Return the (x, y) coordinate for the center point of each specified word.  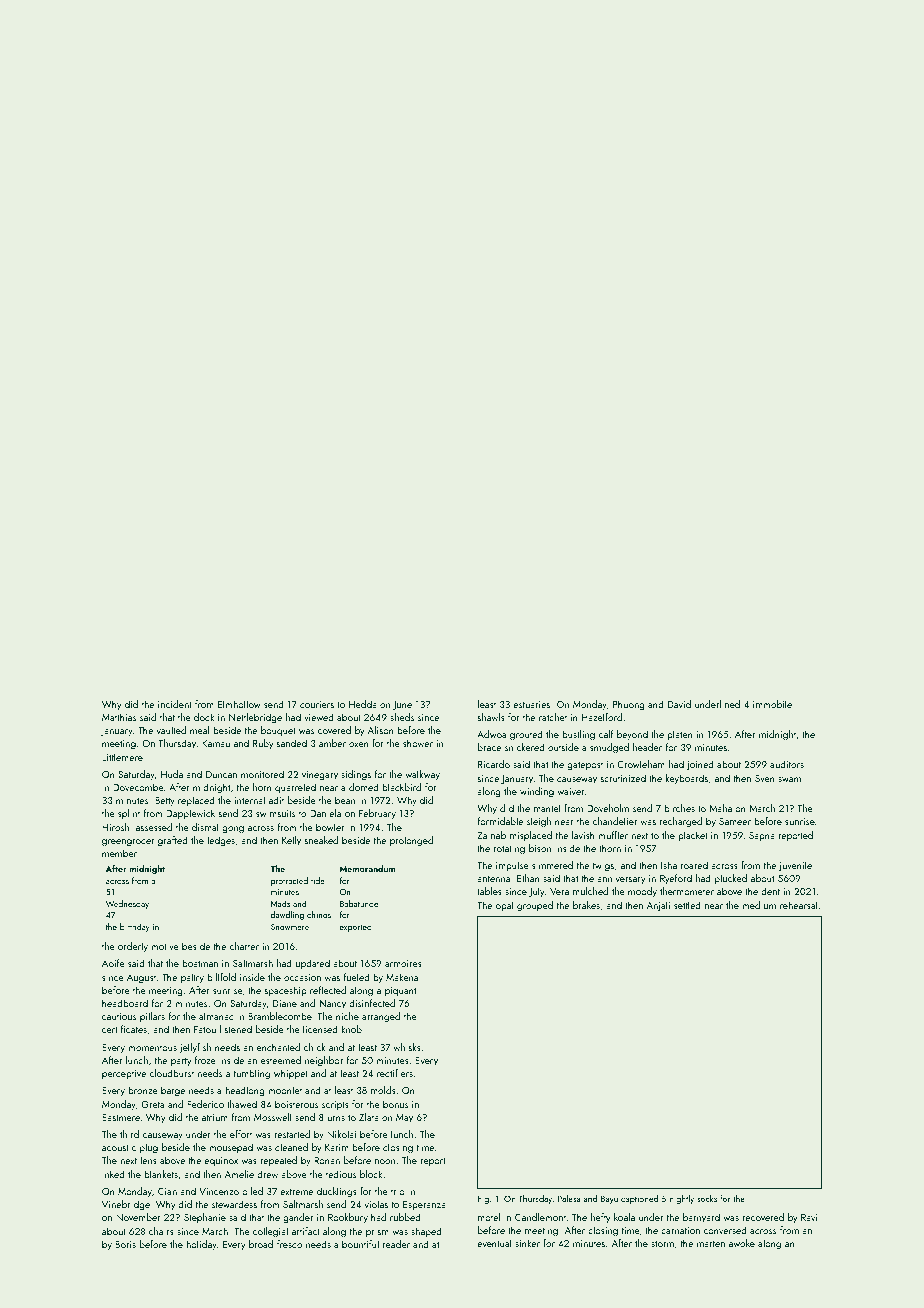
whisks (407, 1047)
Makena (402, 977)
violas (376, 1204)
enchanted (278, 1047)
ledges (221, 841)
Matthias (119, 717)
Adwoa (491, 734)
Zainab (491, 835)
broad (261, 1244)
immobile (772, 704)
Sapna (762, 836)
